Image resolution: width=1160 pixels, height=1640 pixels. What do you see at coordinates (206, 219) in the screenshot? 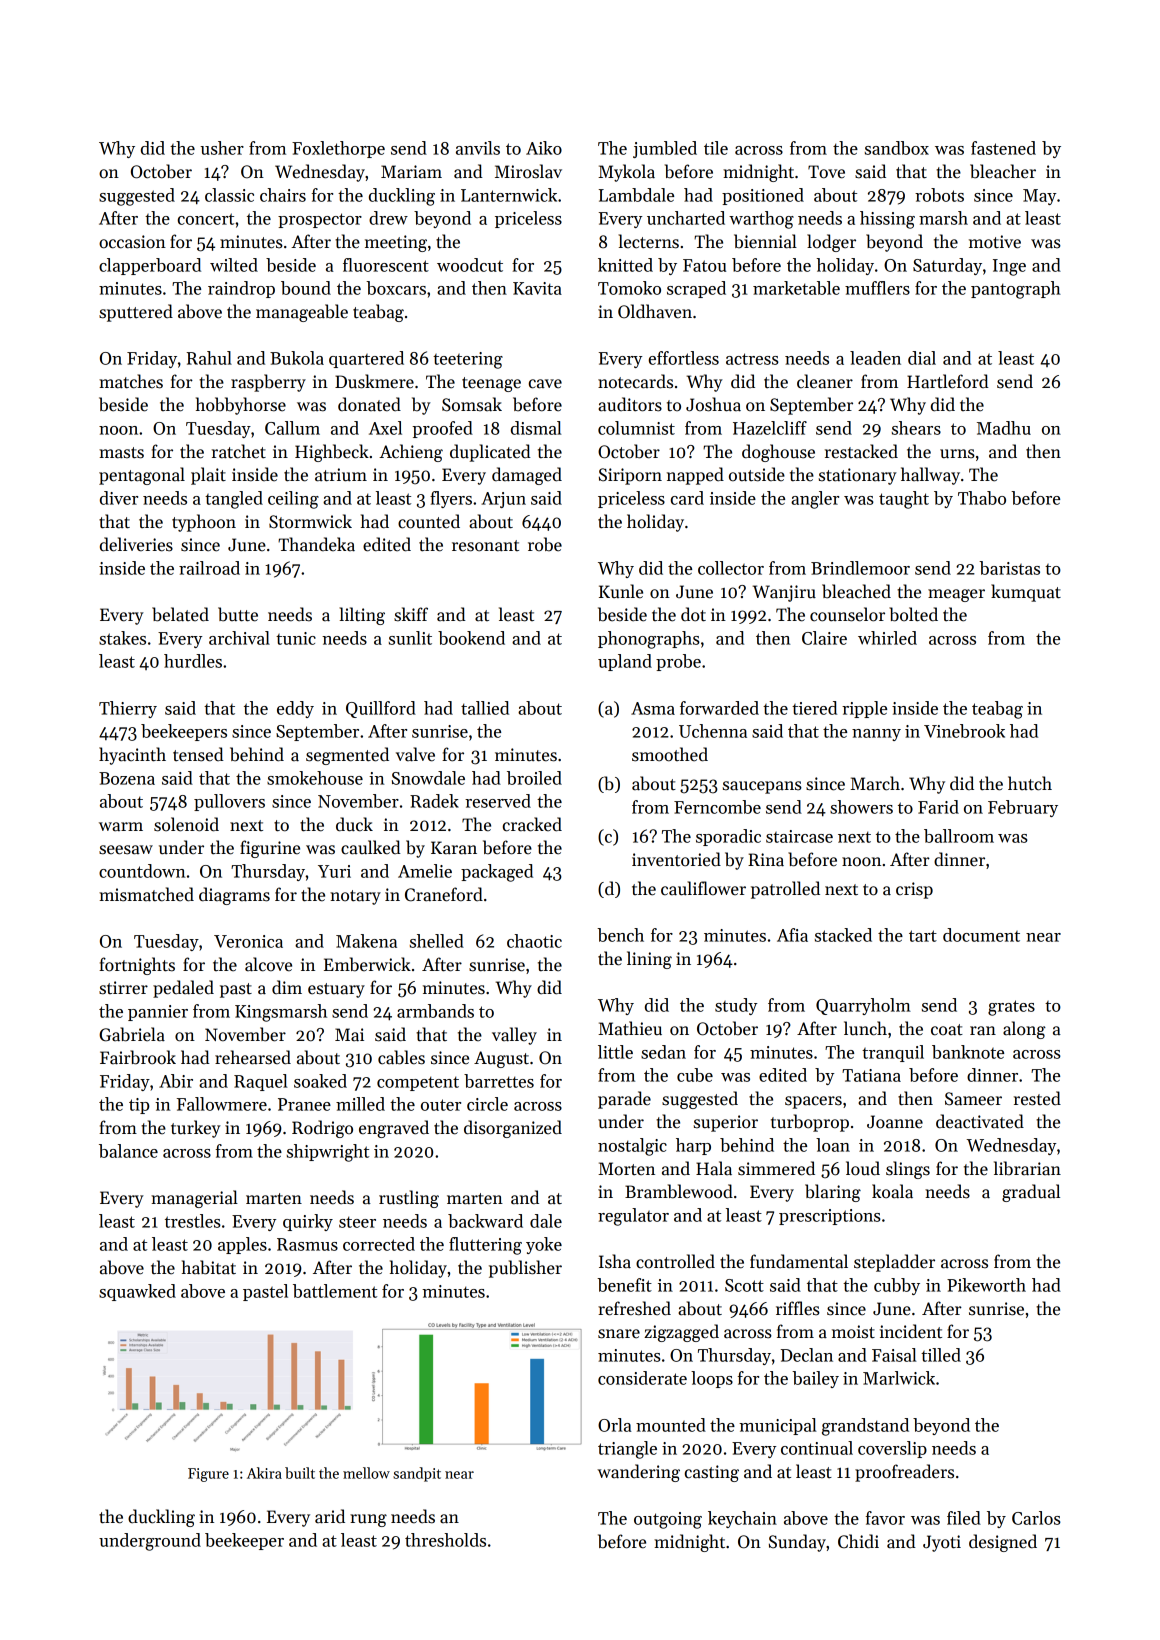
I see `concert` at bounding box center [206, 219].
